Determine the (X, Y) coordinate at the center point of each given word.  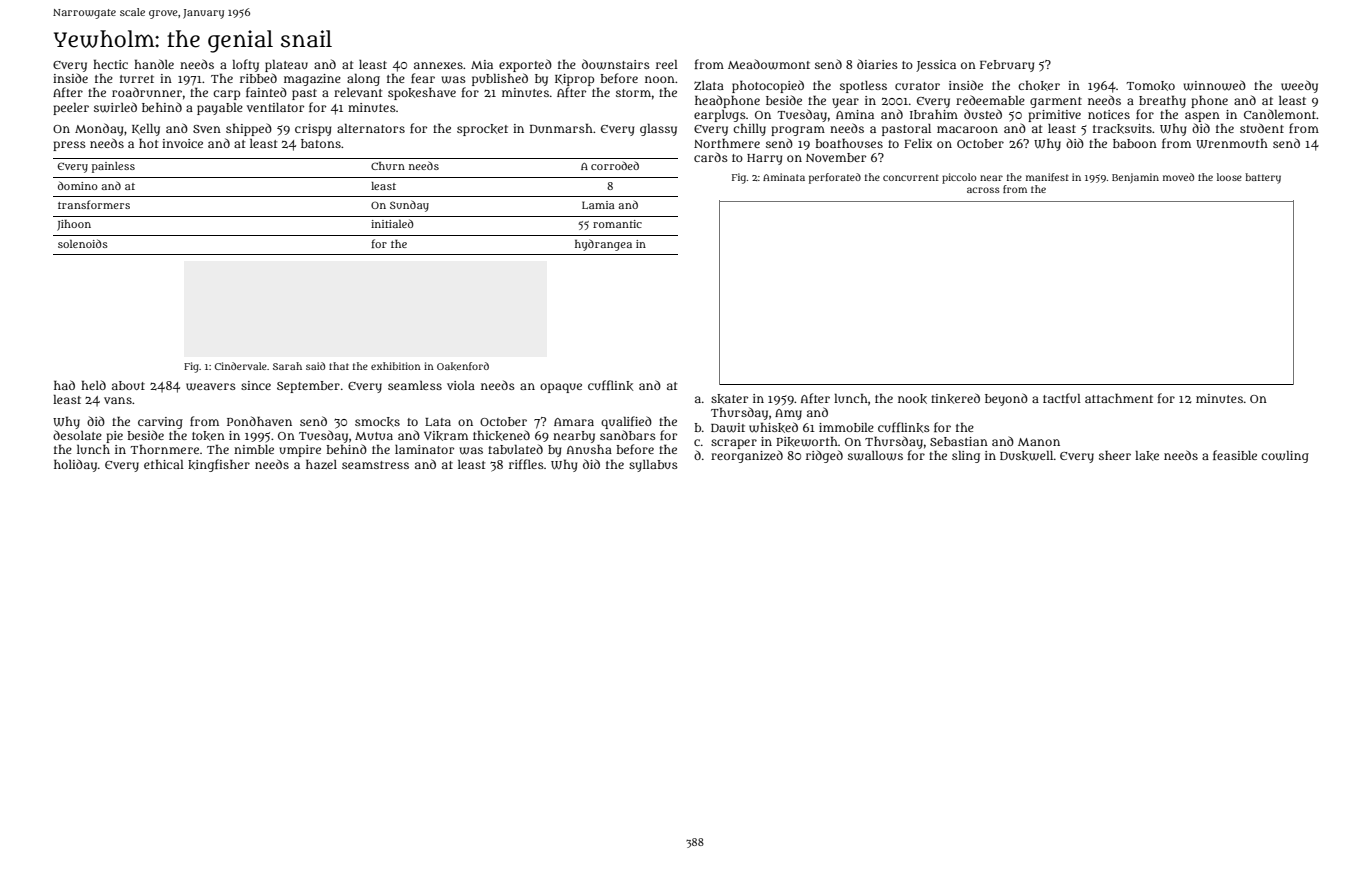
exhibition (396, 366)
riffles (526, 464)
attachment (1119, 398)
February (1007, 66)
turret (137, 79)
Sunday (409, 206)
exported (525, 65)
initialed (392, 223)
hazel (321, 464)
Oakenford (463, 366)
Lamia (598, 205)
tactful (1062, 398)
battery (1263, 178)
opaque (561, 388)
